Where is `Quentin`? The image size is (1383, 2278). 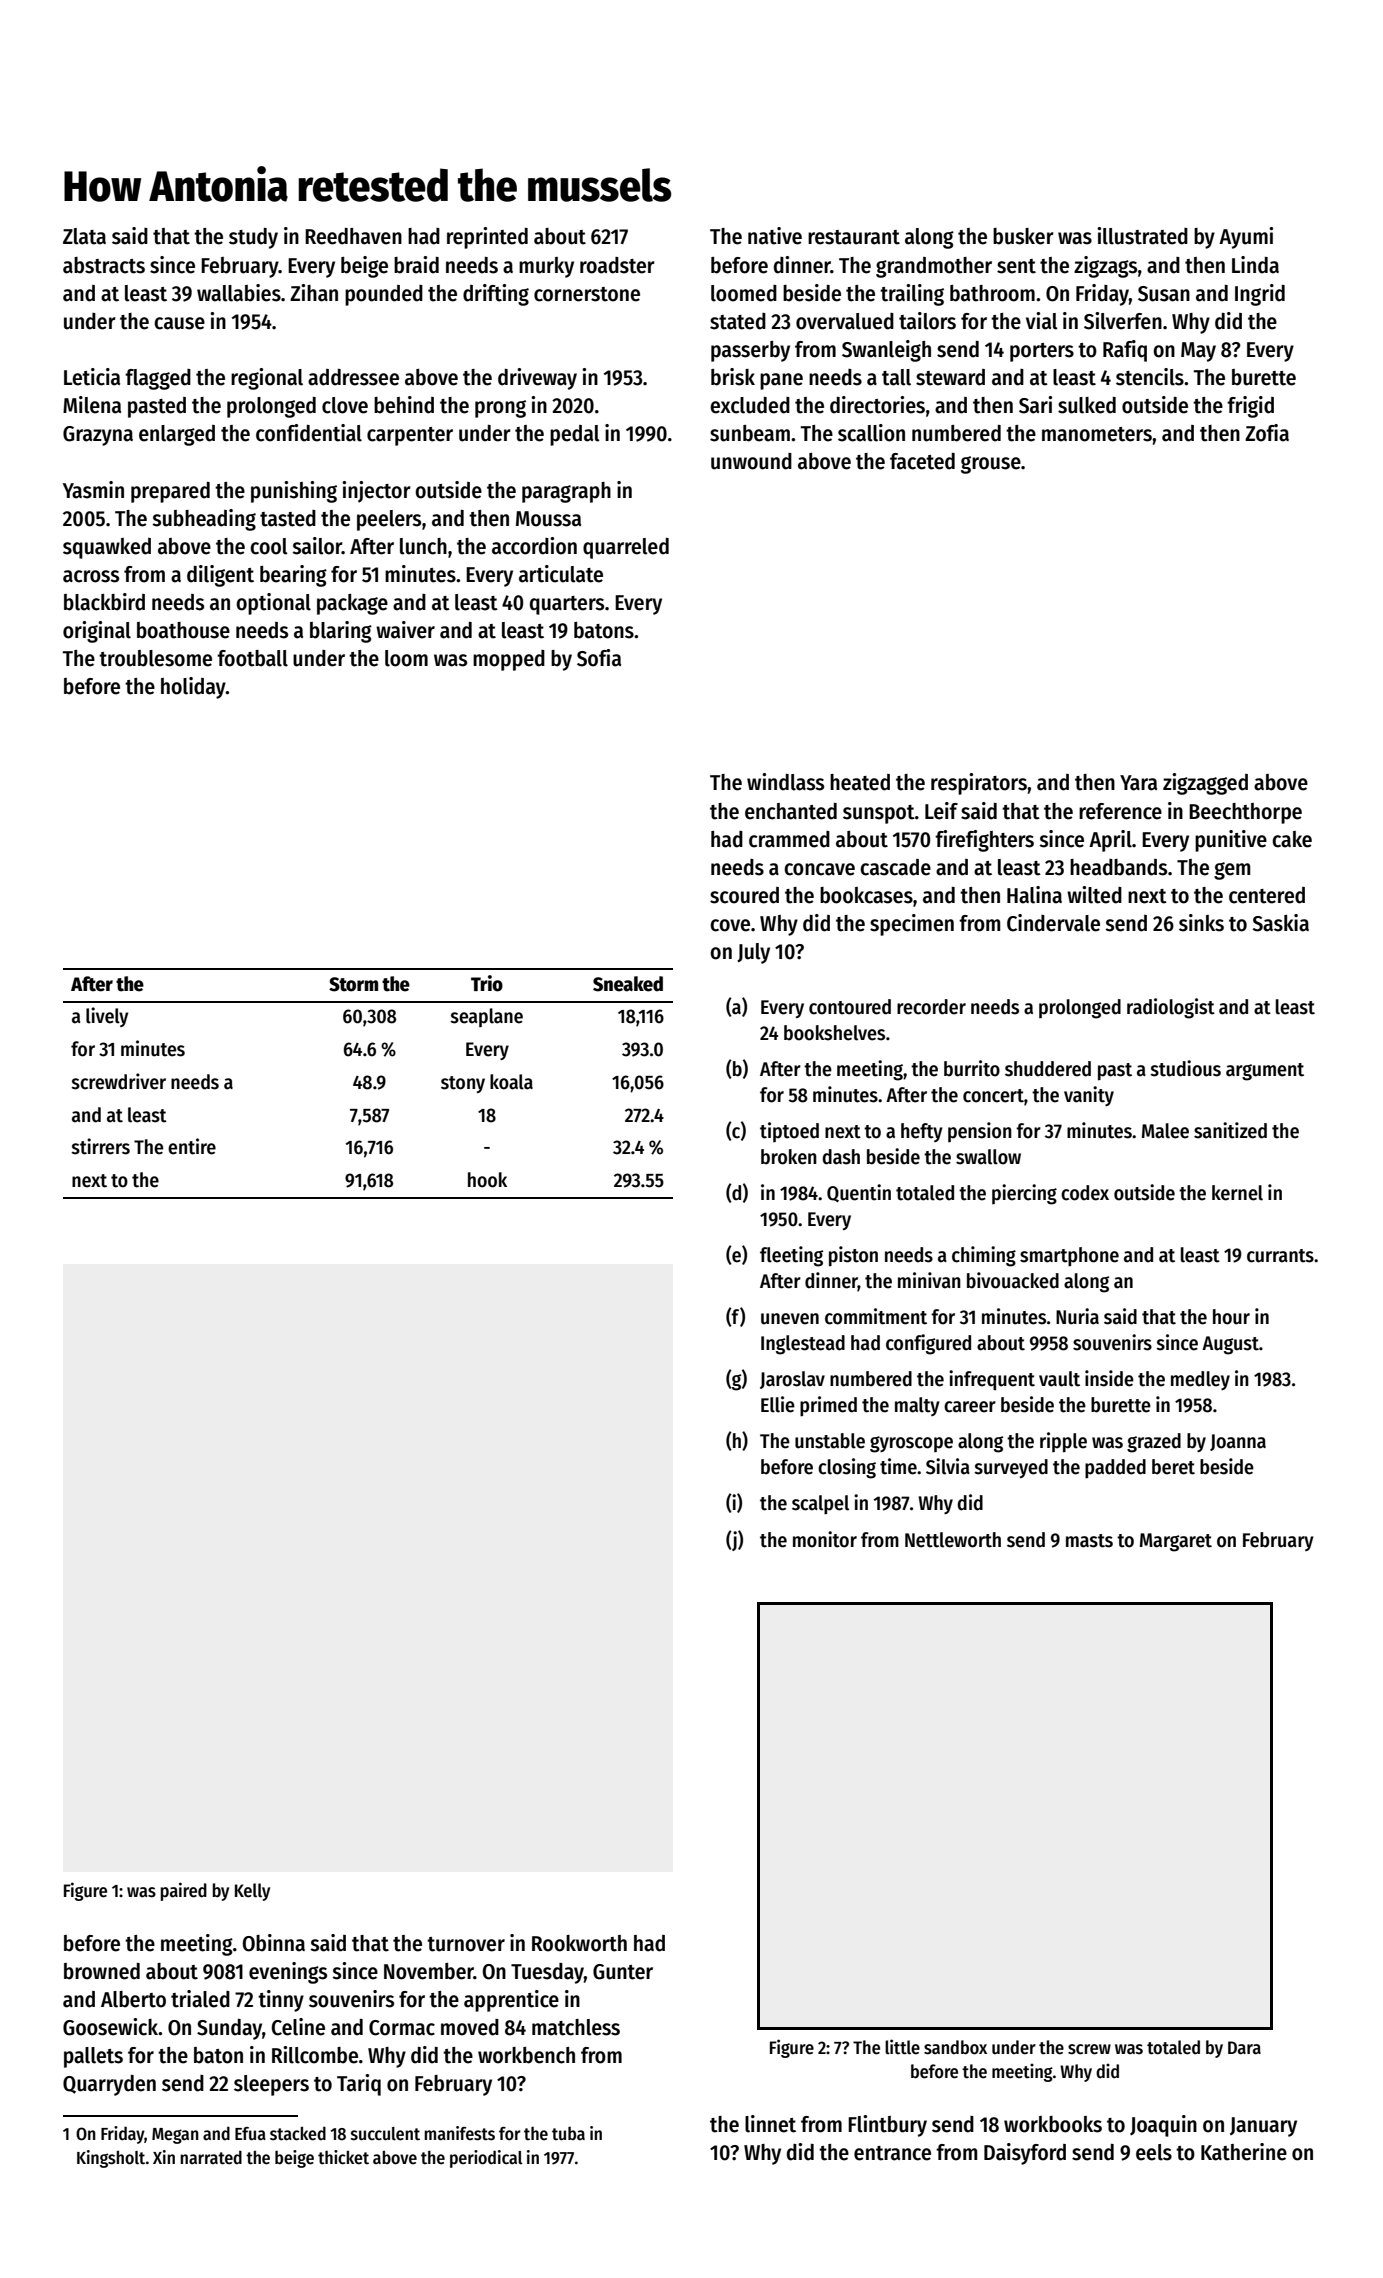 Quentin is located at coordinates (859, 1193).
